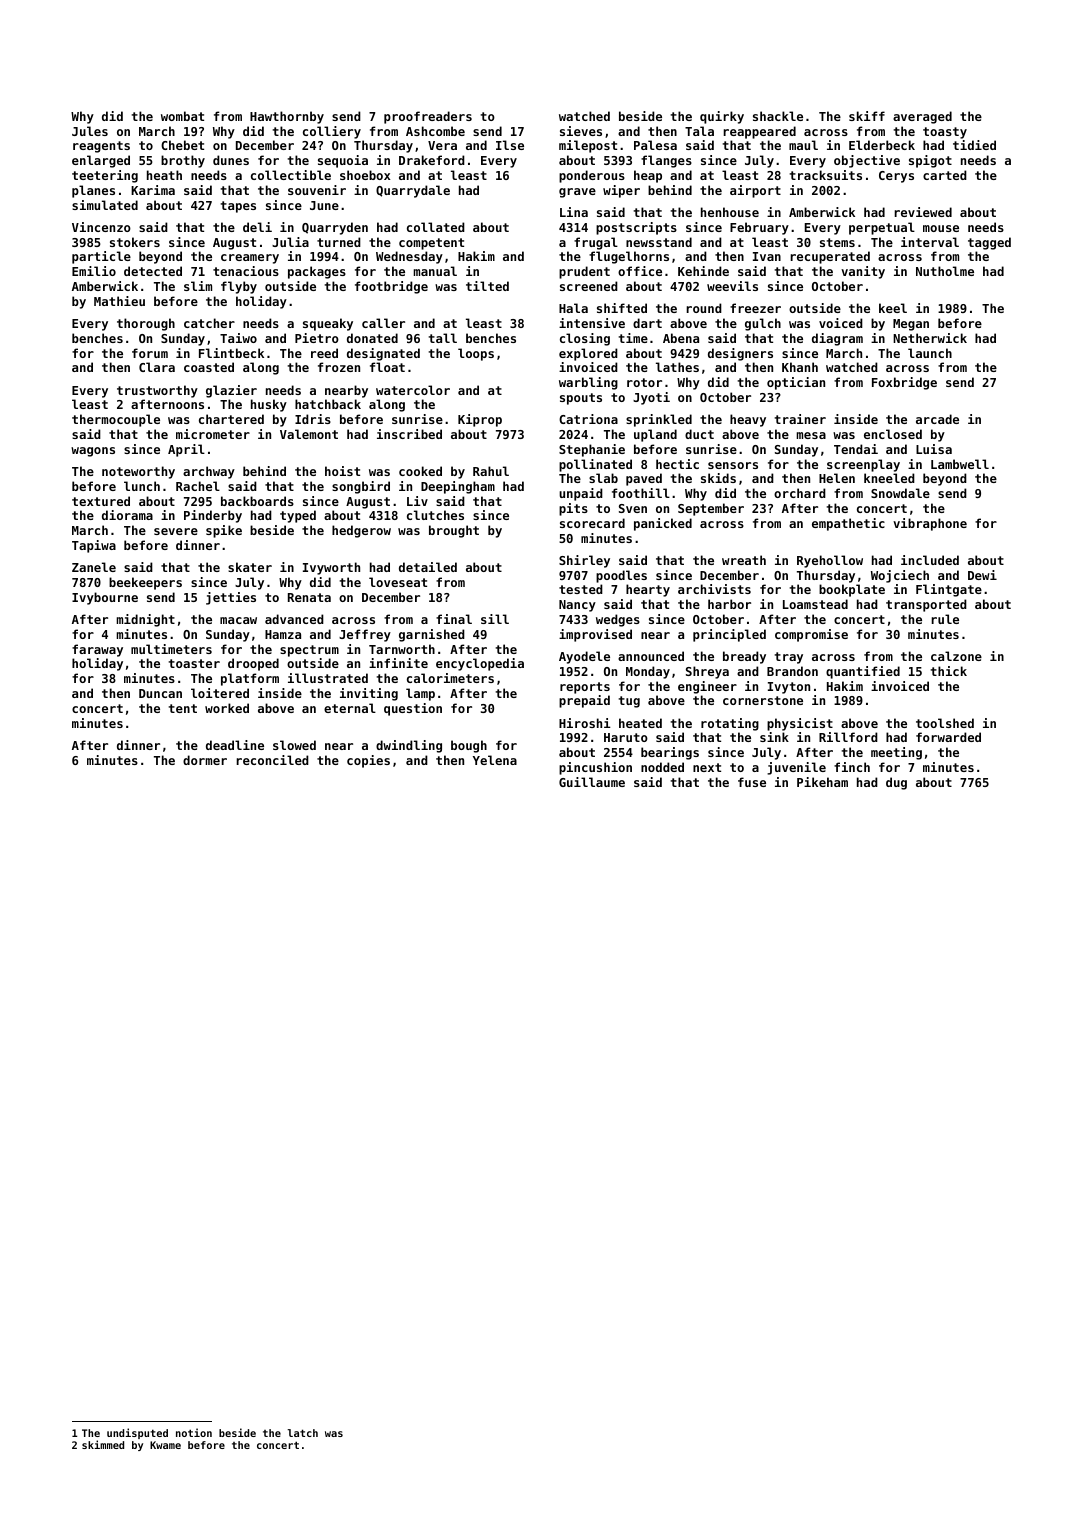 The width and height of the screenshot is (1088, 1538). I want to click on forwarded, so click(948, 737).
